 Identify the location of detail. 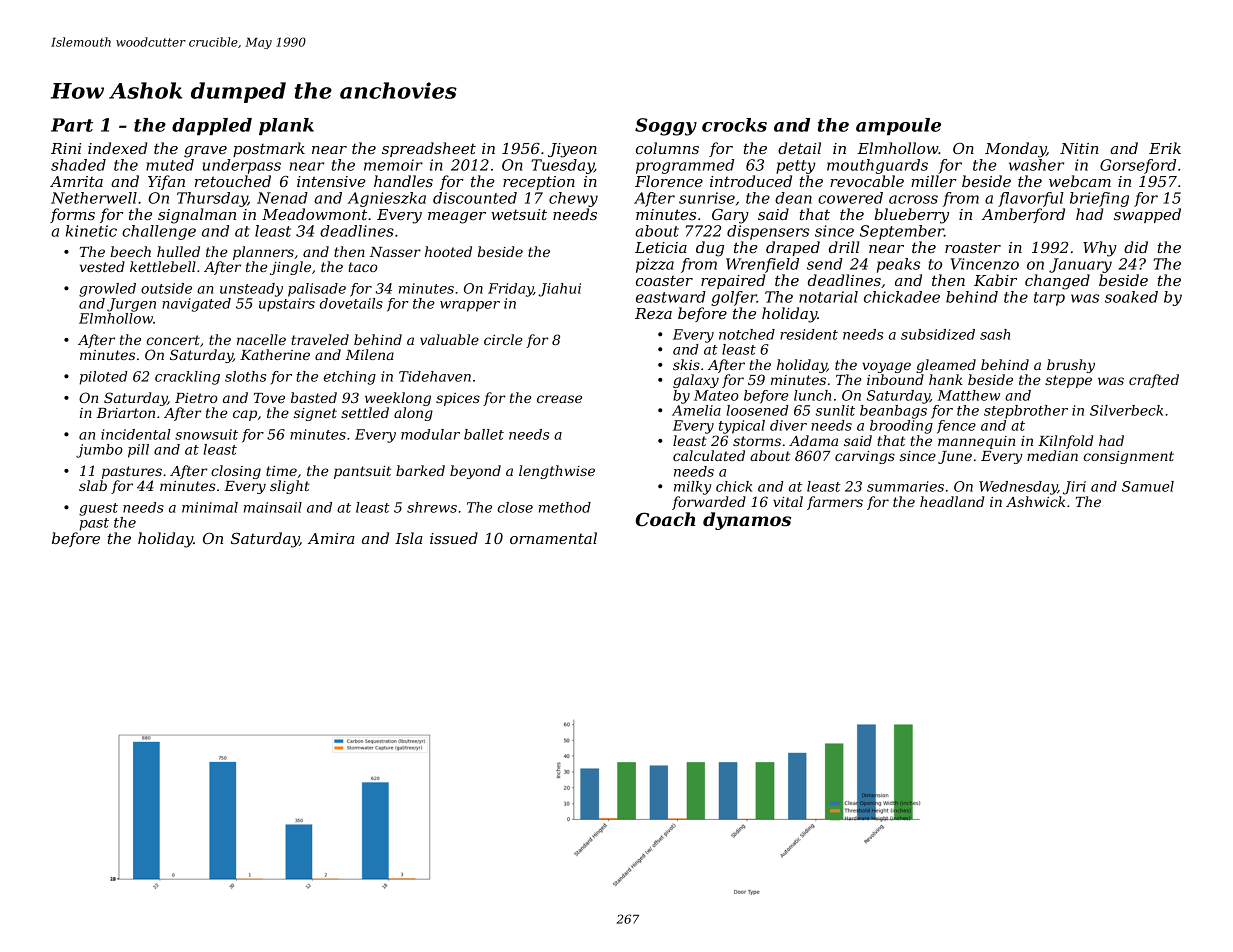
(799, 148).
